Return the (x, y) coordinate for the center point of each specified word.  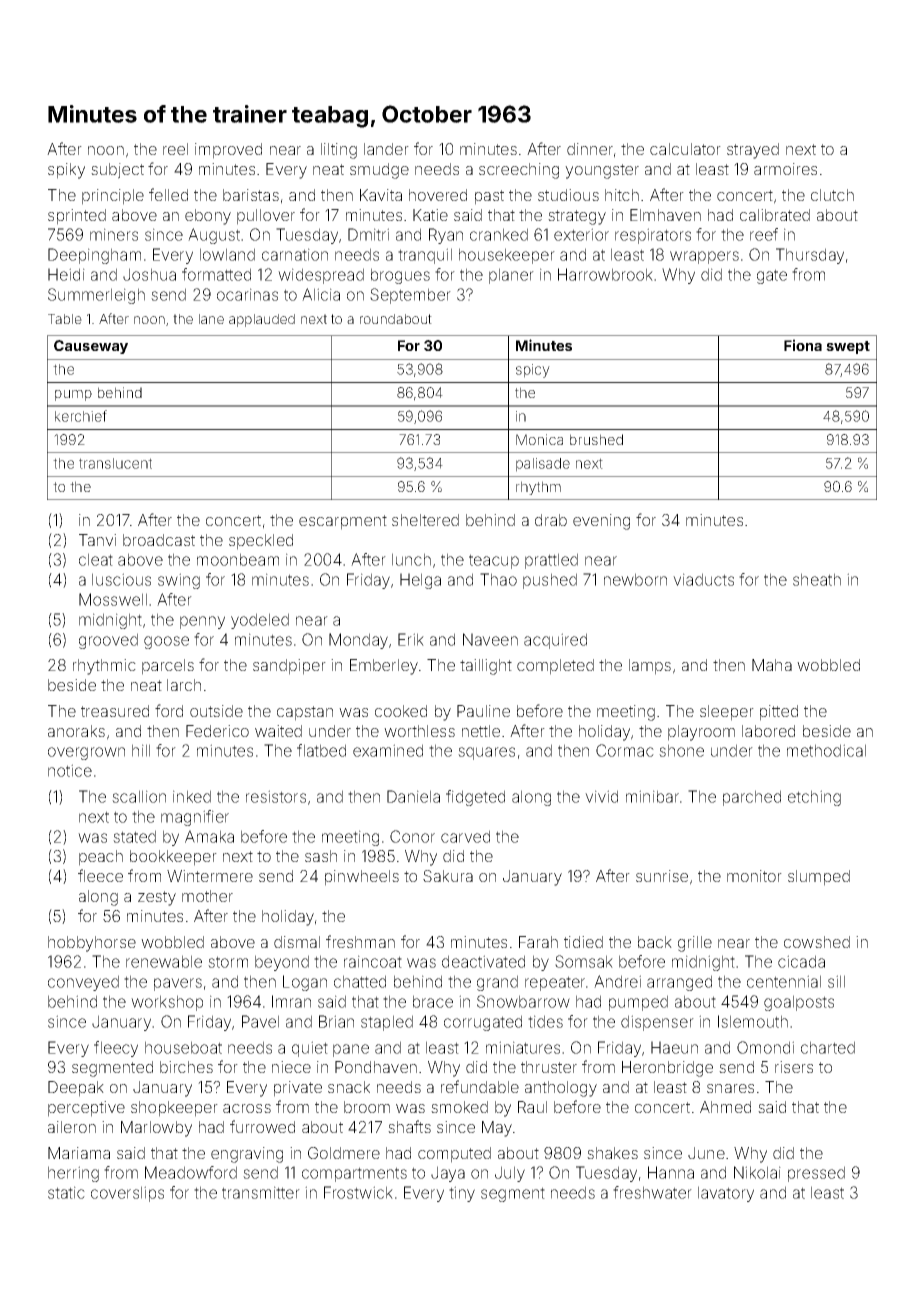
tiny (462, 1194)
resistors (276, 796)
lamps (650, 667)
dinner (590, 149)
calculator (685, 149)
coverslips (127, 1194)
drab (551, 520)
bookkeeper (173, 858)
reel (175, 149)
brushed (596, 439)
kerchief (81, 416)
